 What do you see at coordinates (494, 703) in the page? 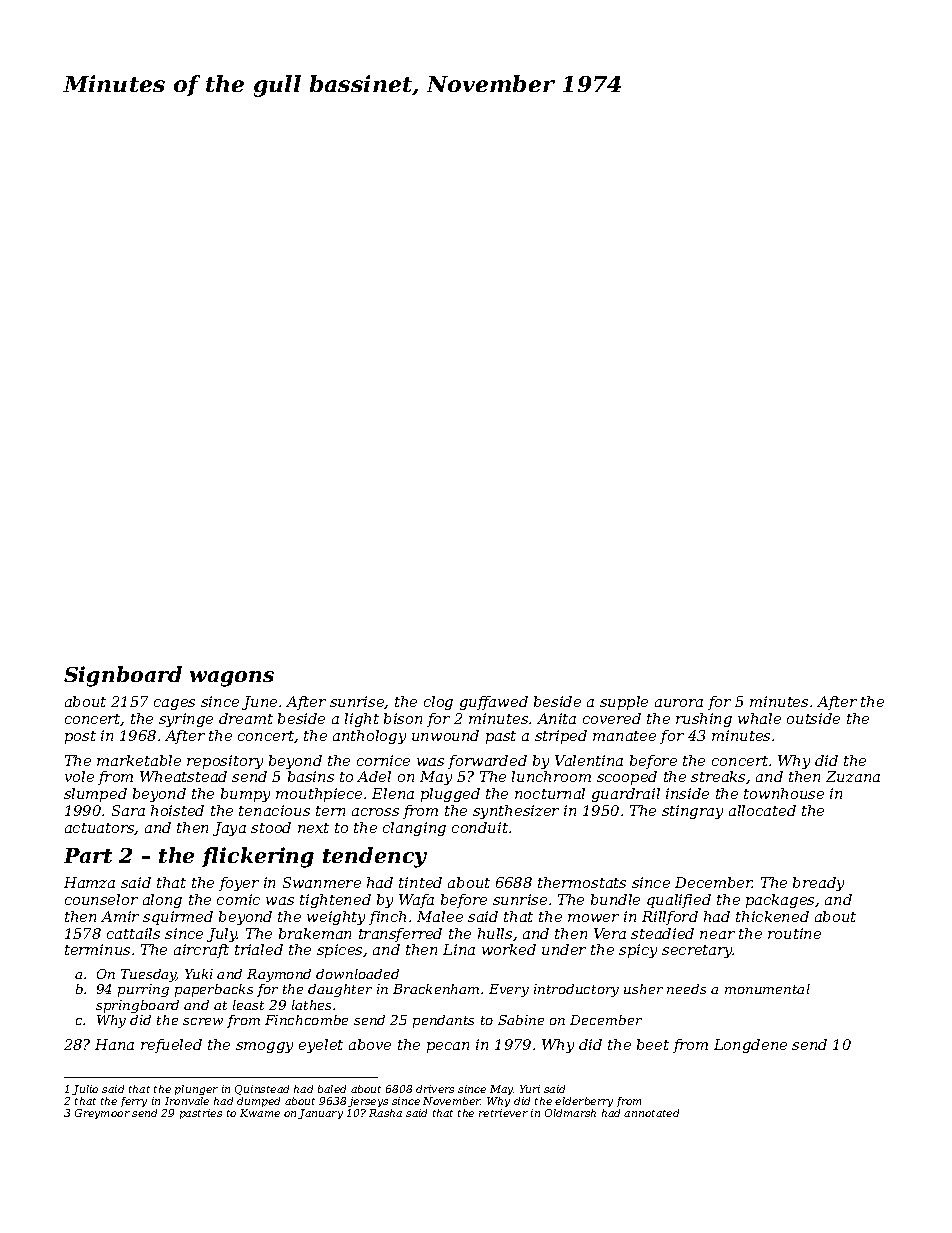
I see `guffawed` at bounding box center [494, 703].
